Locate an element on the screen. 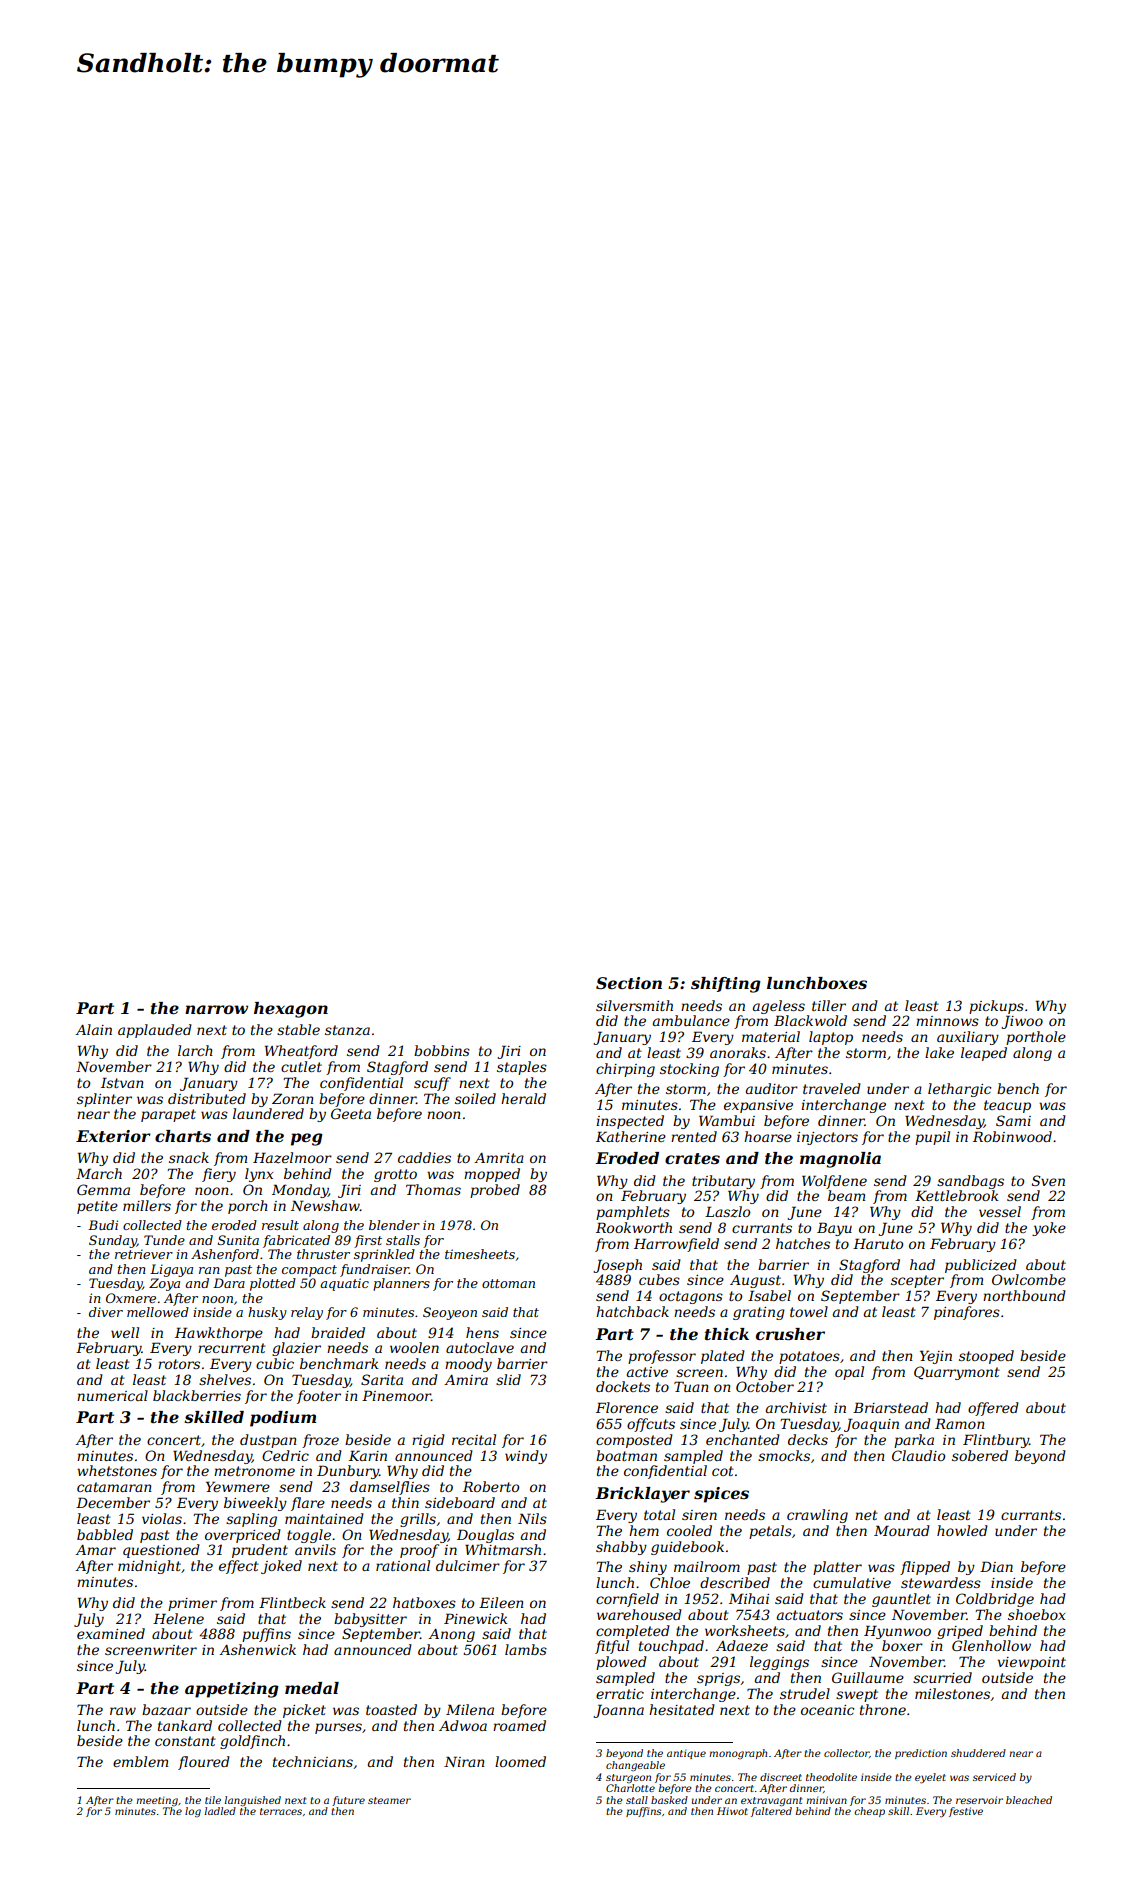 This screenshot has width=1143, height=1883. fabricated is located at coordinates (296, 1241).
